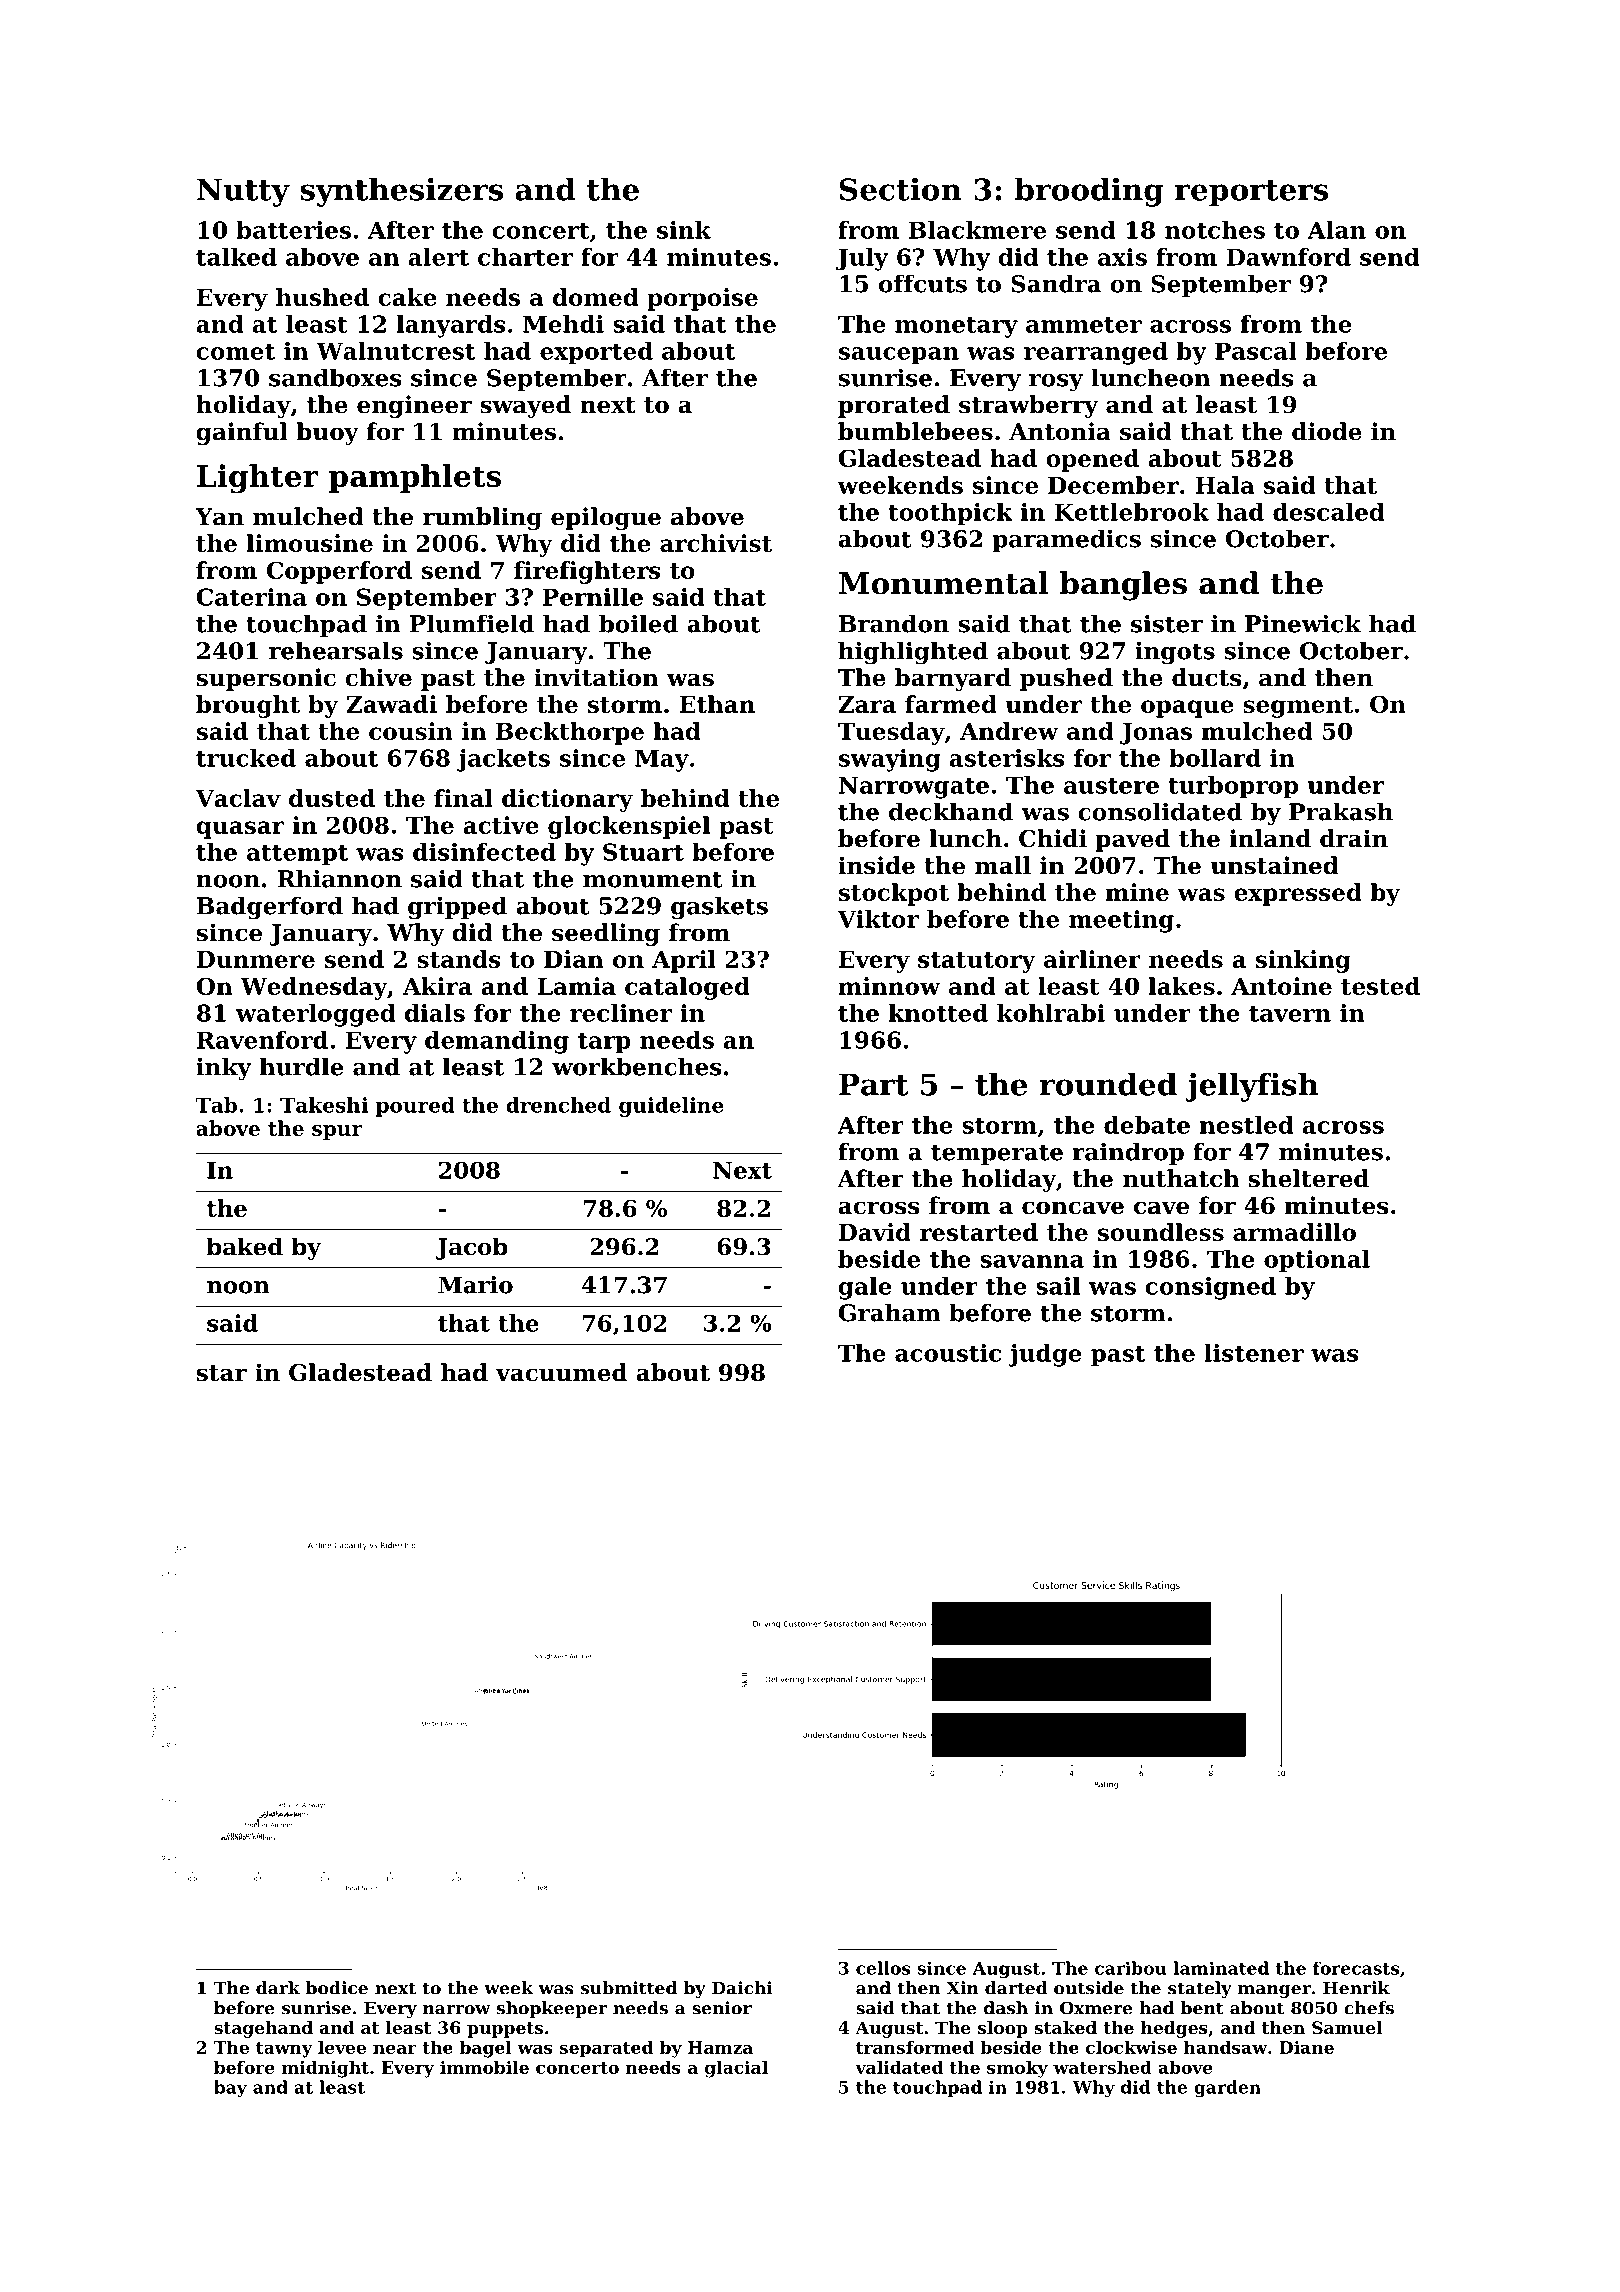  What do you see at coordinates (378, 677) in the page?
I see `chive` at bounding box center [378, 677].
